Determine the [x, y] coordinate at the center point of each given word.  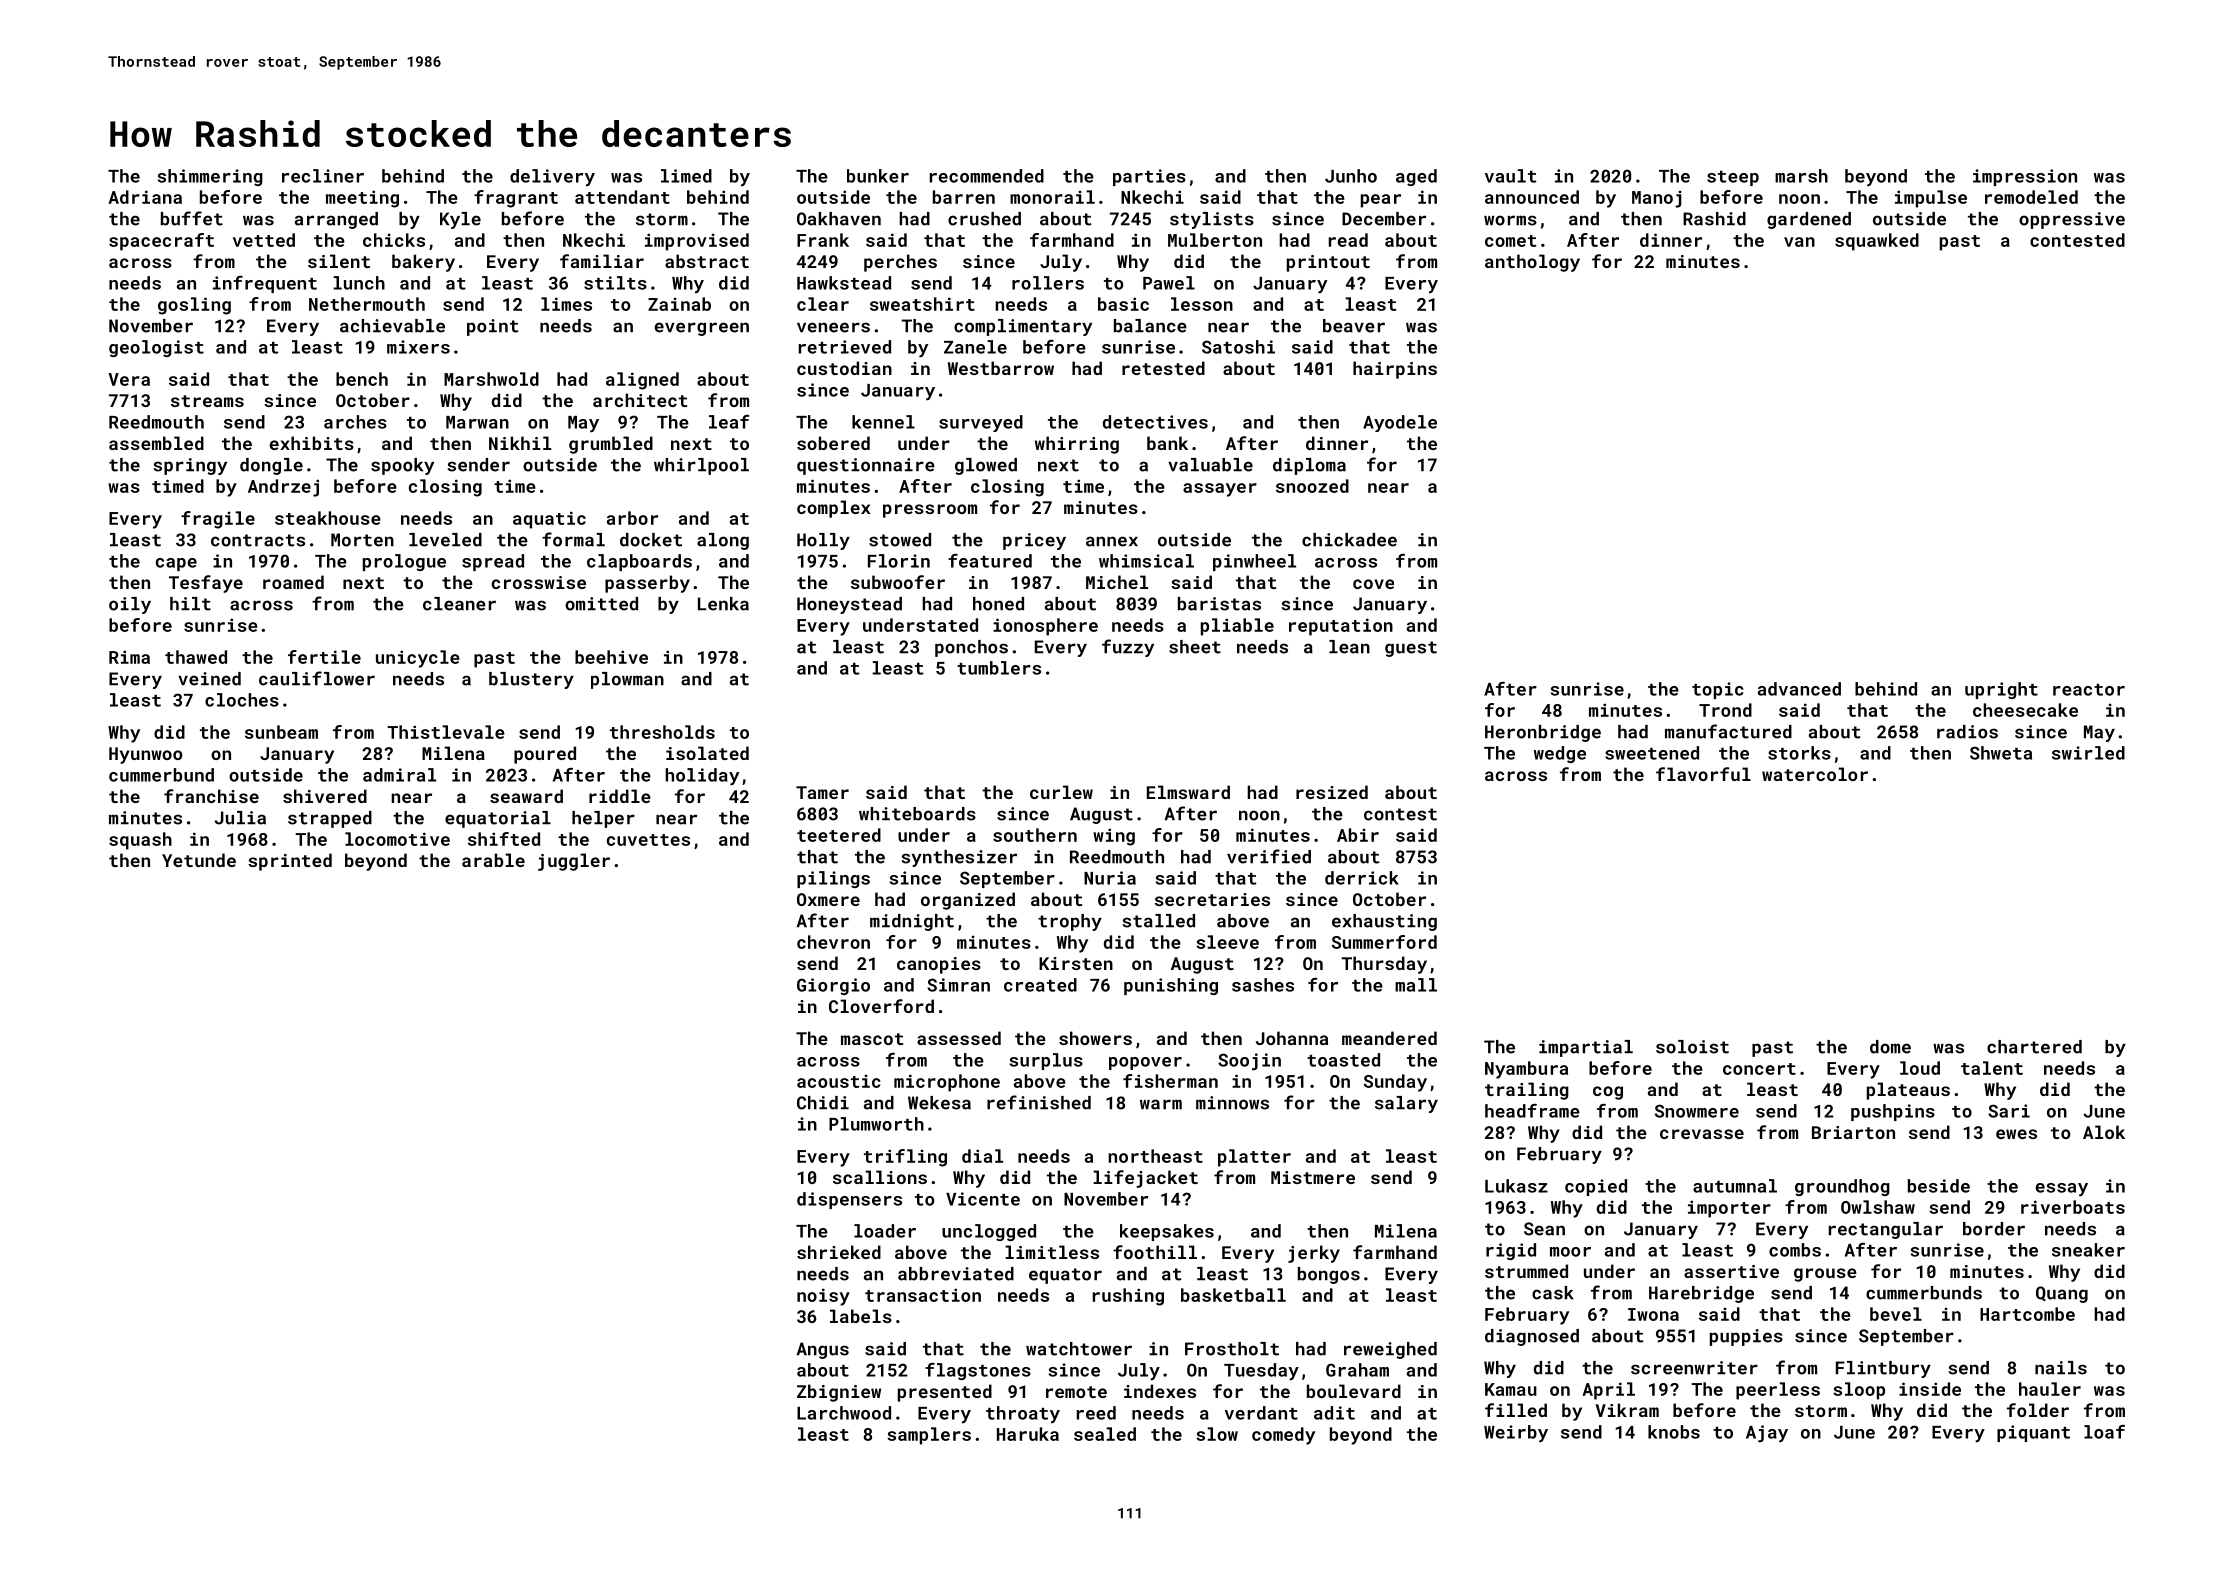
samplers [929, 1436]
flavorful [1703, 774]
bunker [878, 176]
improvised [697, 242]
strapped [330, 819]
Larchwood [844, 1413]
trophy [1070, 922]
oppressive [2072, 220]
